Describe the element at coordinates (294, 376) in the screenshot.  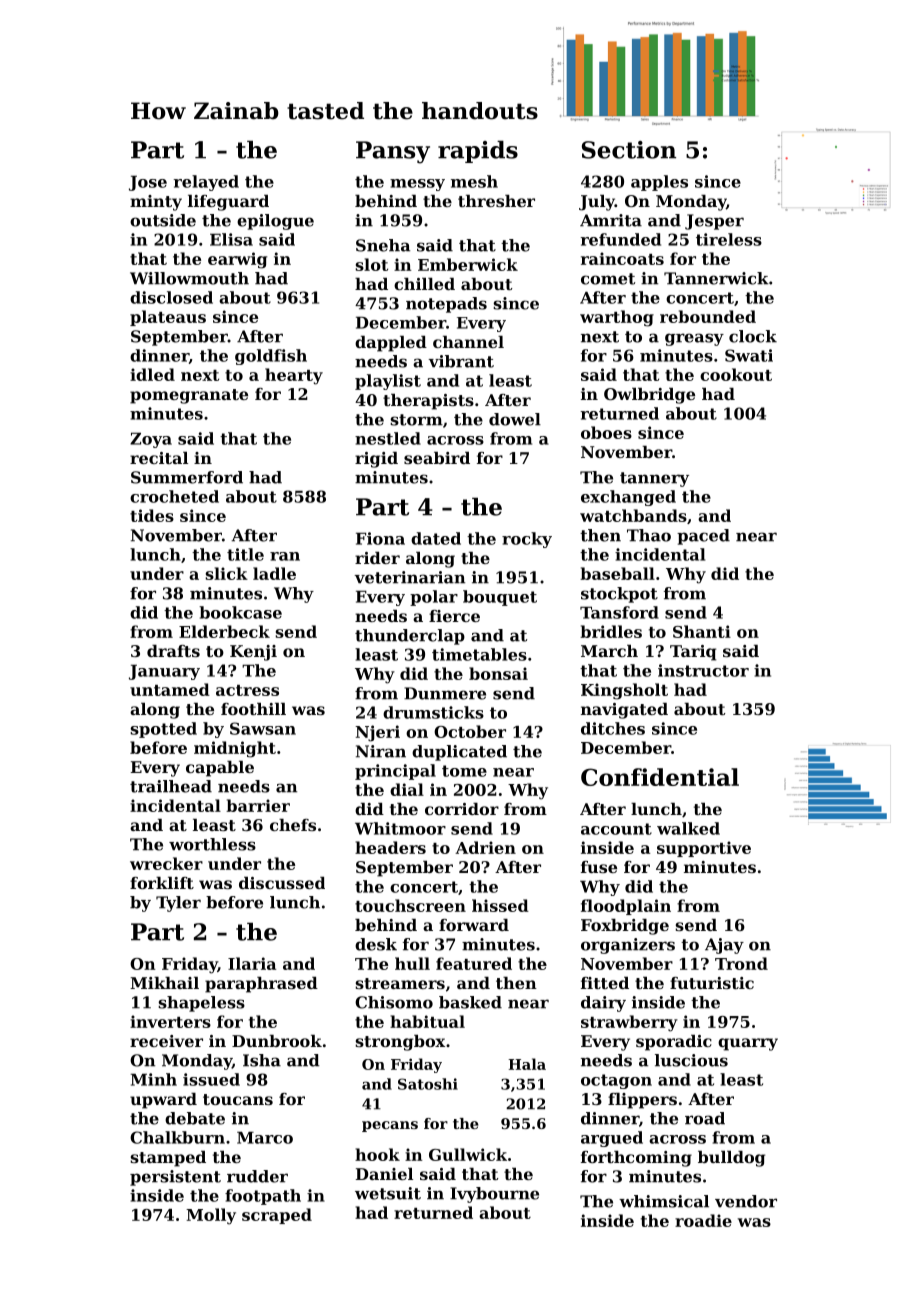
I see `hearty` at that location.
